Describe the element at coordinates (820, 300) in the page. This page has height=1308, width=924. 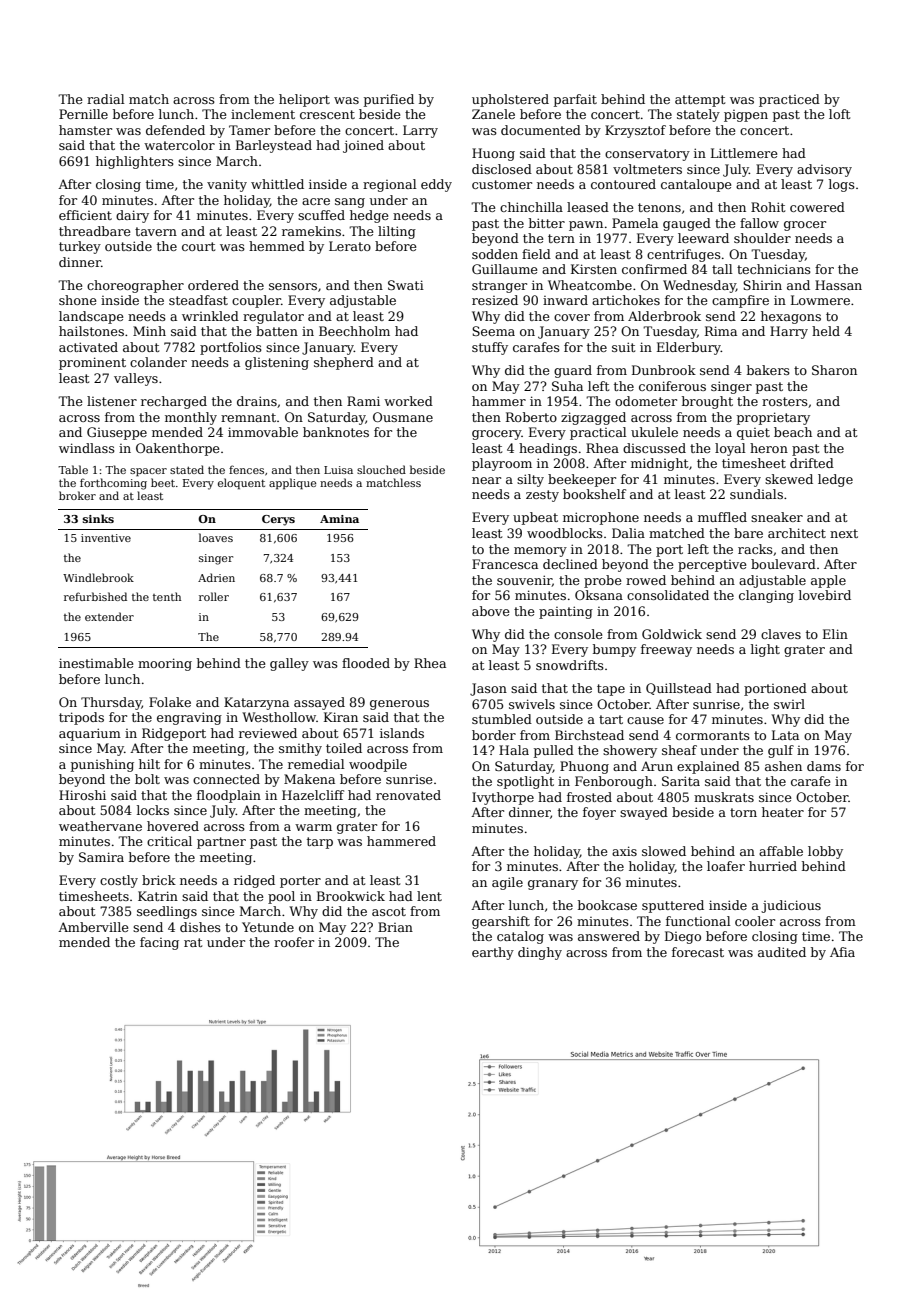
I see `Lowmere` at that location.
